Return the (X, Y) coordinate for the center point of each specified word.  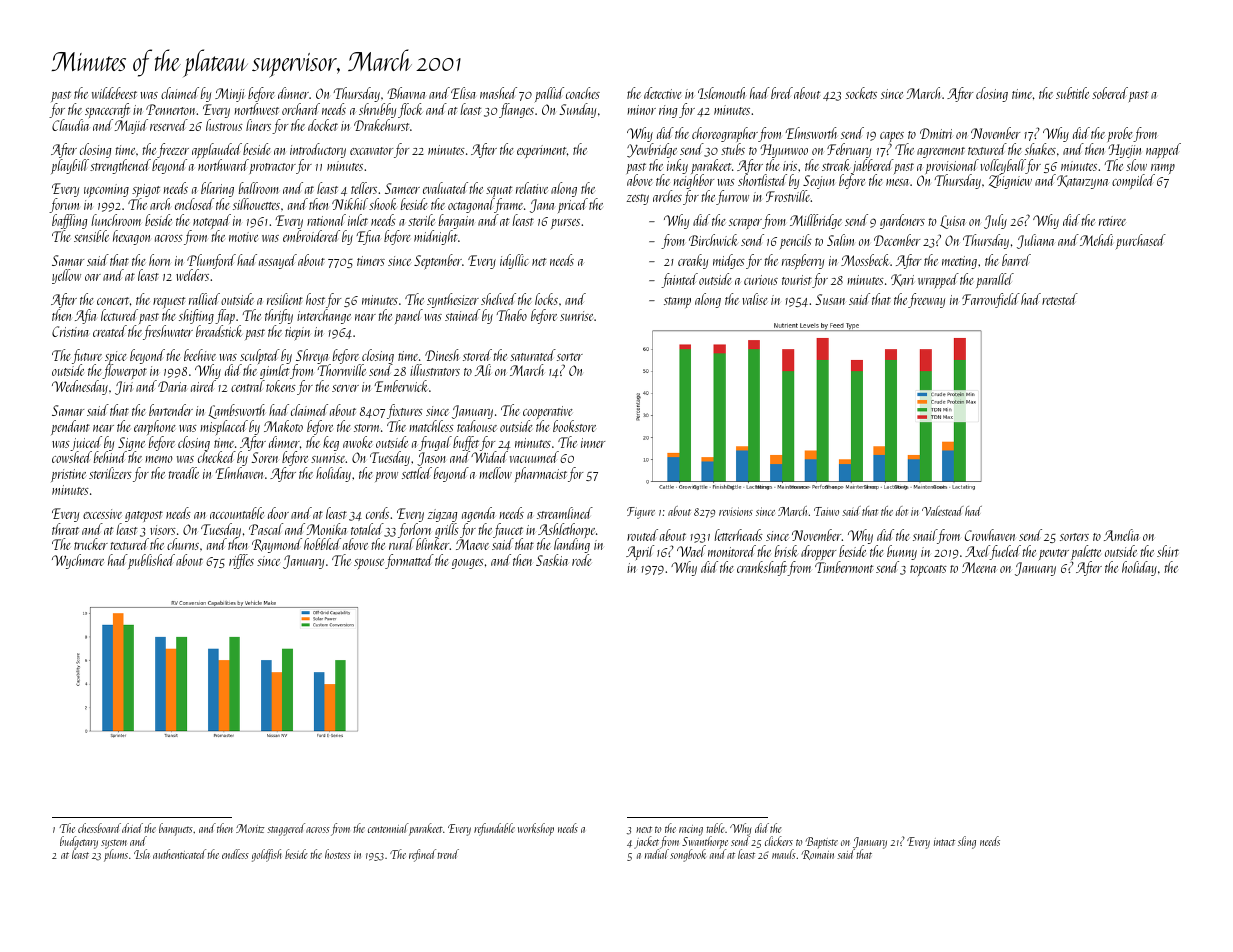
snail (925, 535)
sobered (1110, 93)
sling (967, 842)
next (644, 829)
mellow (496, 473)
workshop (536, 829)
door (278, 513)
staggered (286, 829)
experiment (541, 151)
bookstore (574, 426)
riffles (241, 561)
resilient (285, 299)
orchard (301, 109)
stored (477, 355)
